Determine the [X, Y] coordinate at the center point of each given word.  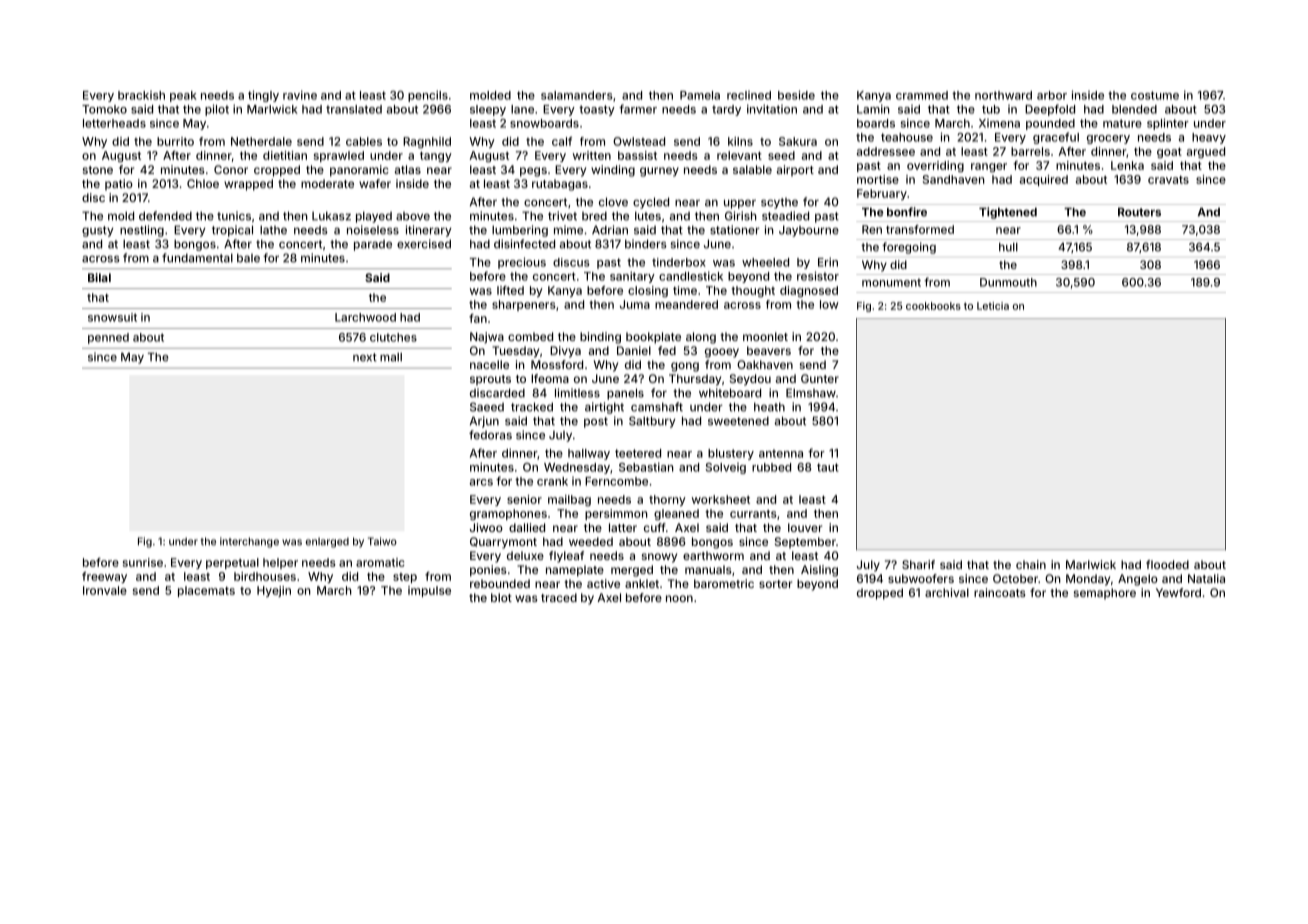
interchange [249, 542]
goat [1169, 153]
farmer [638, 109]
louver [805, 527]
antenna [781, 453]
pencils [428, 96]
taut [828, 467]
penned [108, 338]
